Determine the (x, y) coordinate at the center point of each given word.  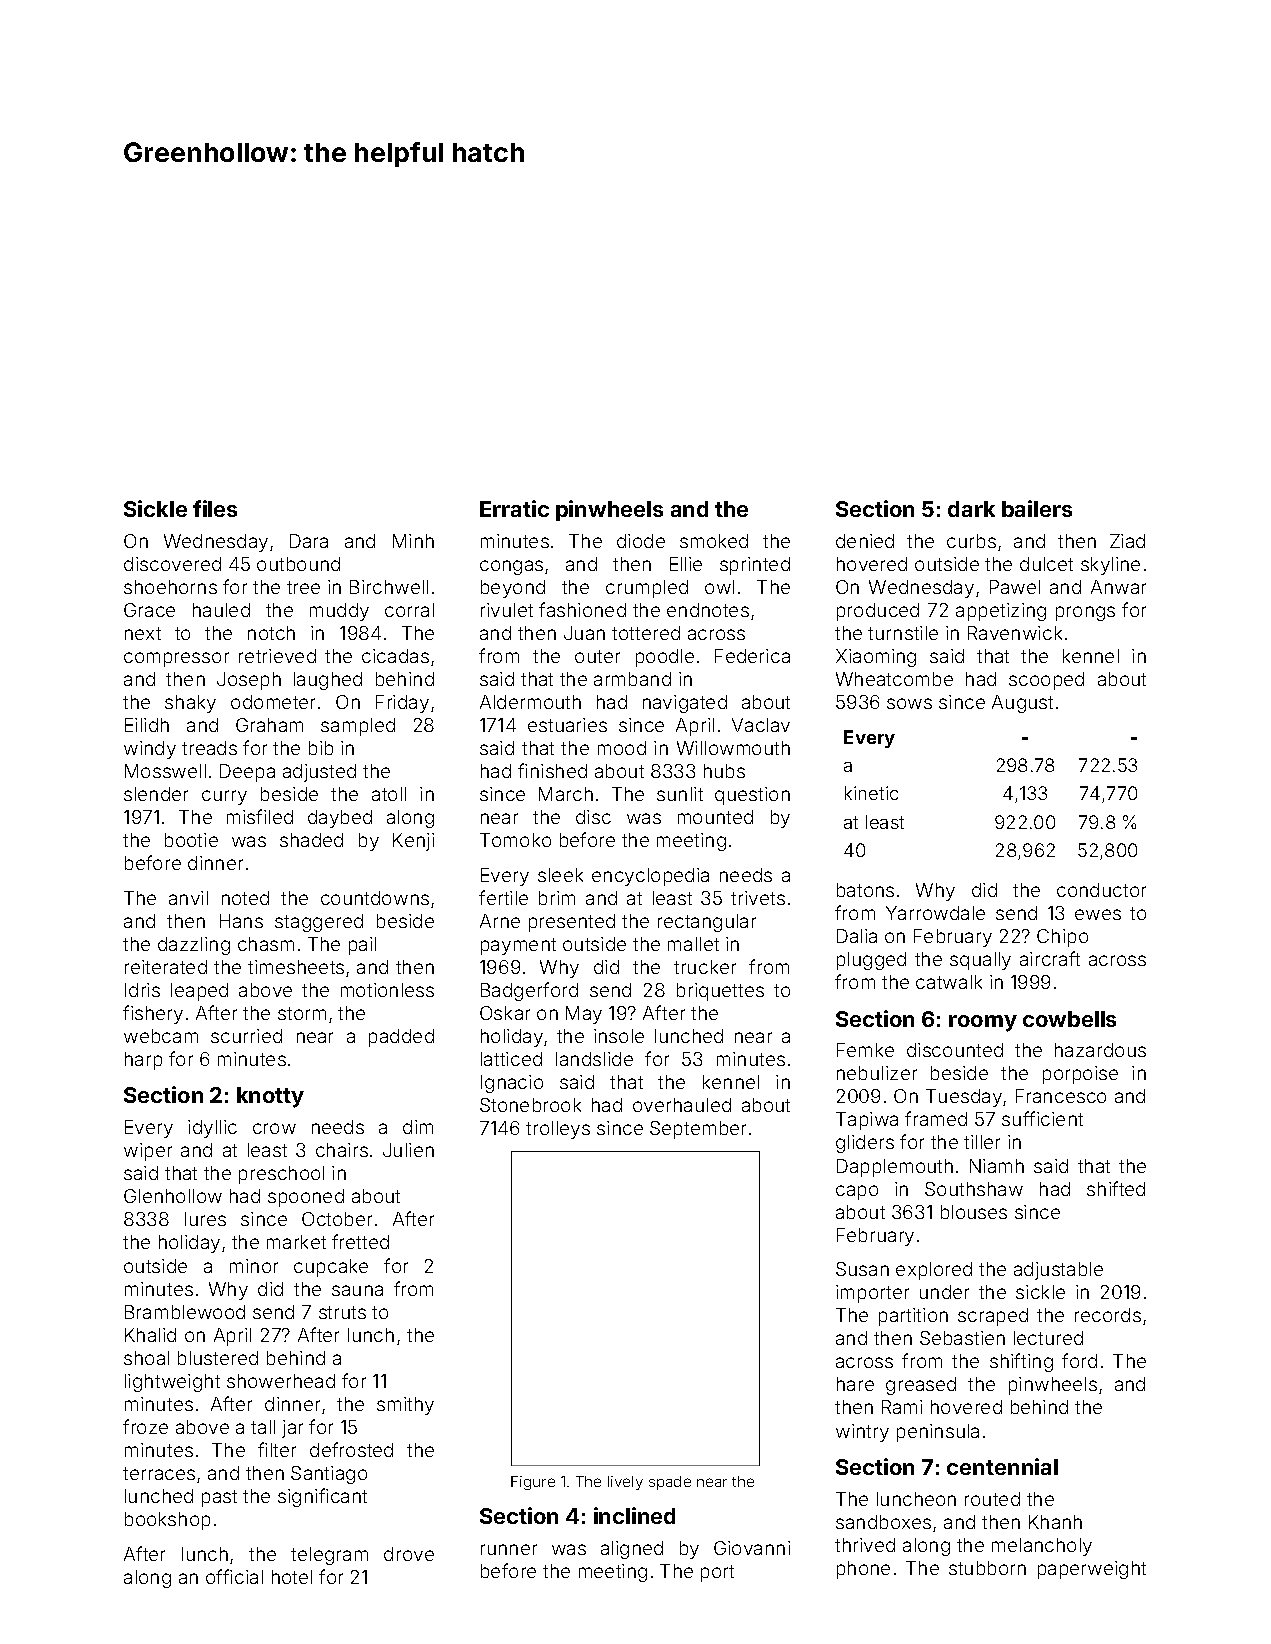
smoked (714, 541)
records (1108, 1315)
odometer (273, 702)
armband (632, 679)
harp (143, 1061)
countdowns (375, 898)
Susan (862, 1269)
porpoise (1080, 1075)
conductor (1101, 890)
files (215, 508)
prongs (1085, 613)
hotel (292, 1577)
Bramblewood (185, 1312)
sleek (560, 875)
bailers (1037, 508)
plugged (871, 961)
